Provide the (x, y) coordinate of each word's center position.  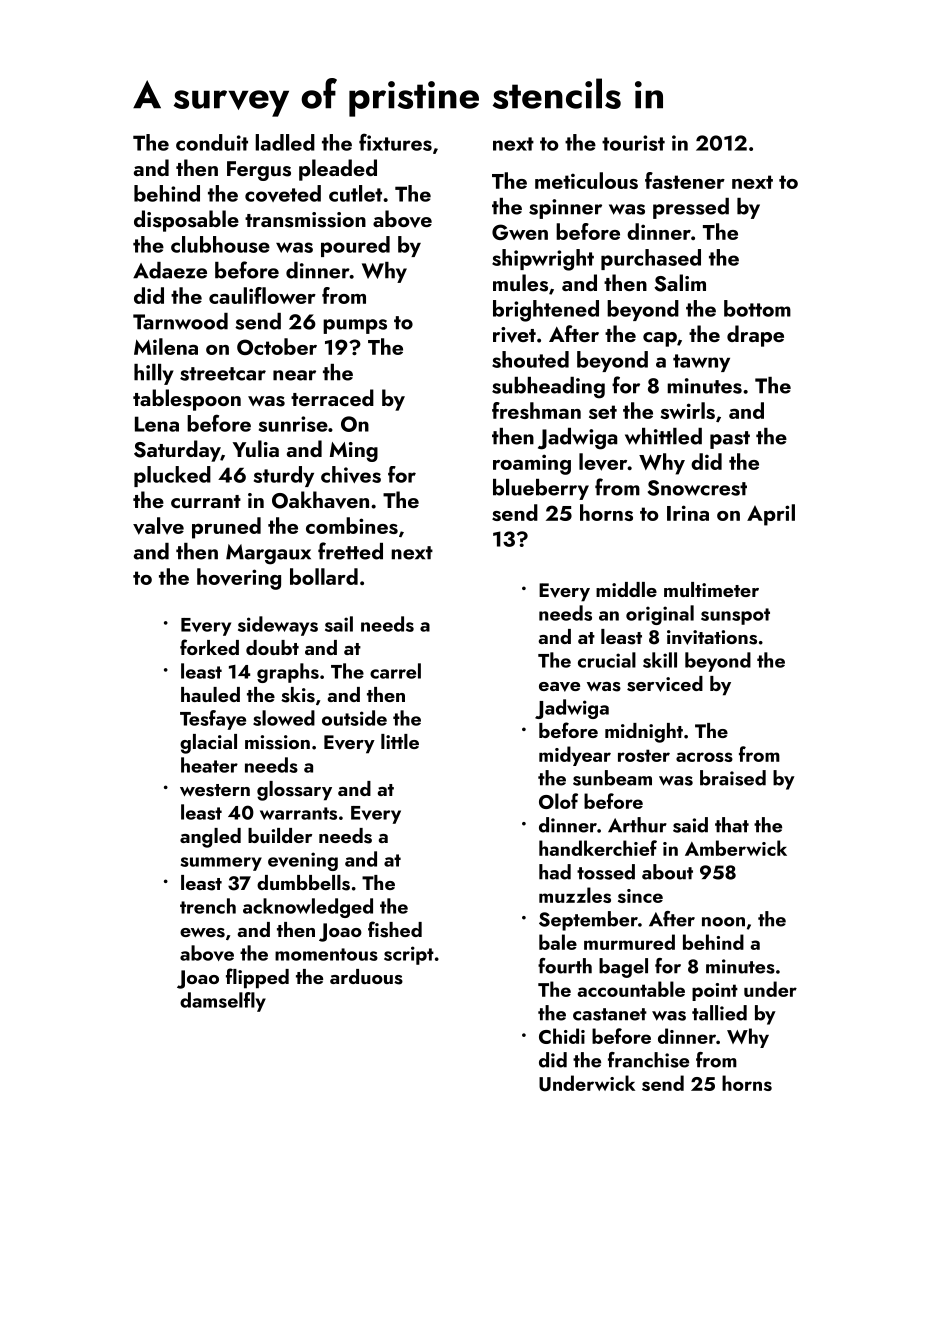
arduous (366, 977)
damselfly (223, 1002)
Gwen (520, 232)
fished (395, 929)
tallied (719, 1013)
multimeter (711, 589)
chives (351, 474)
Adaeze (170, 270)
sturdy (284, 476)
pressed (691, 208)
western (215, 790)
